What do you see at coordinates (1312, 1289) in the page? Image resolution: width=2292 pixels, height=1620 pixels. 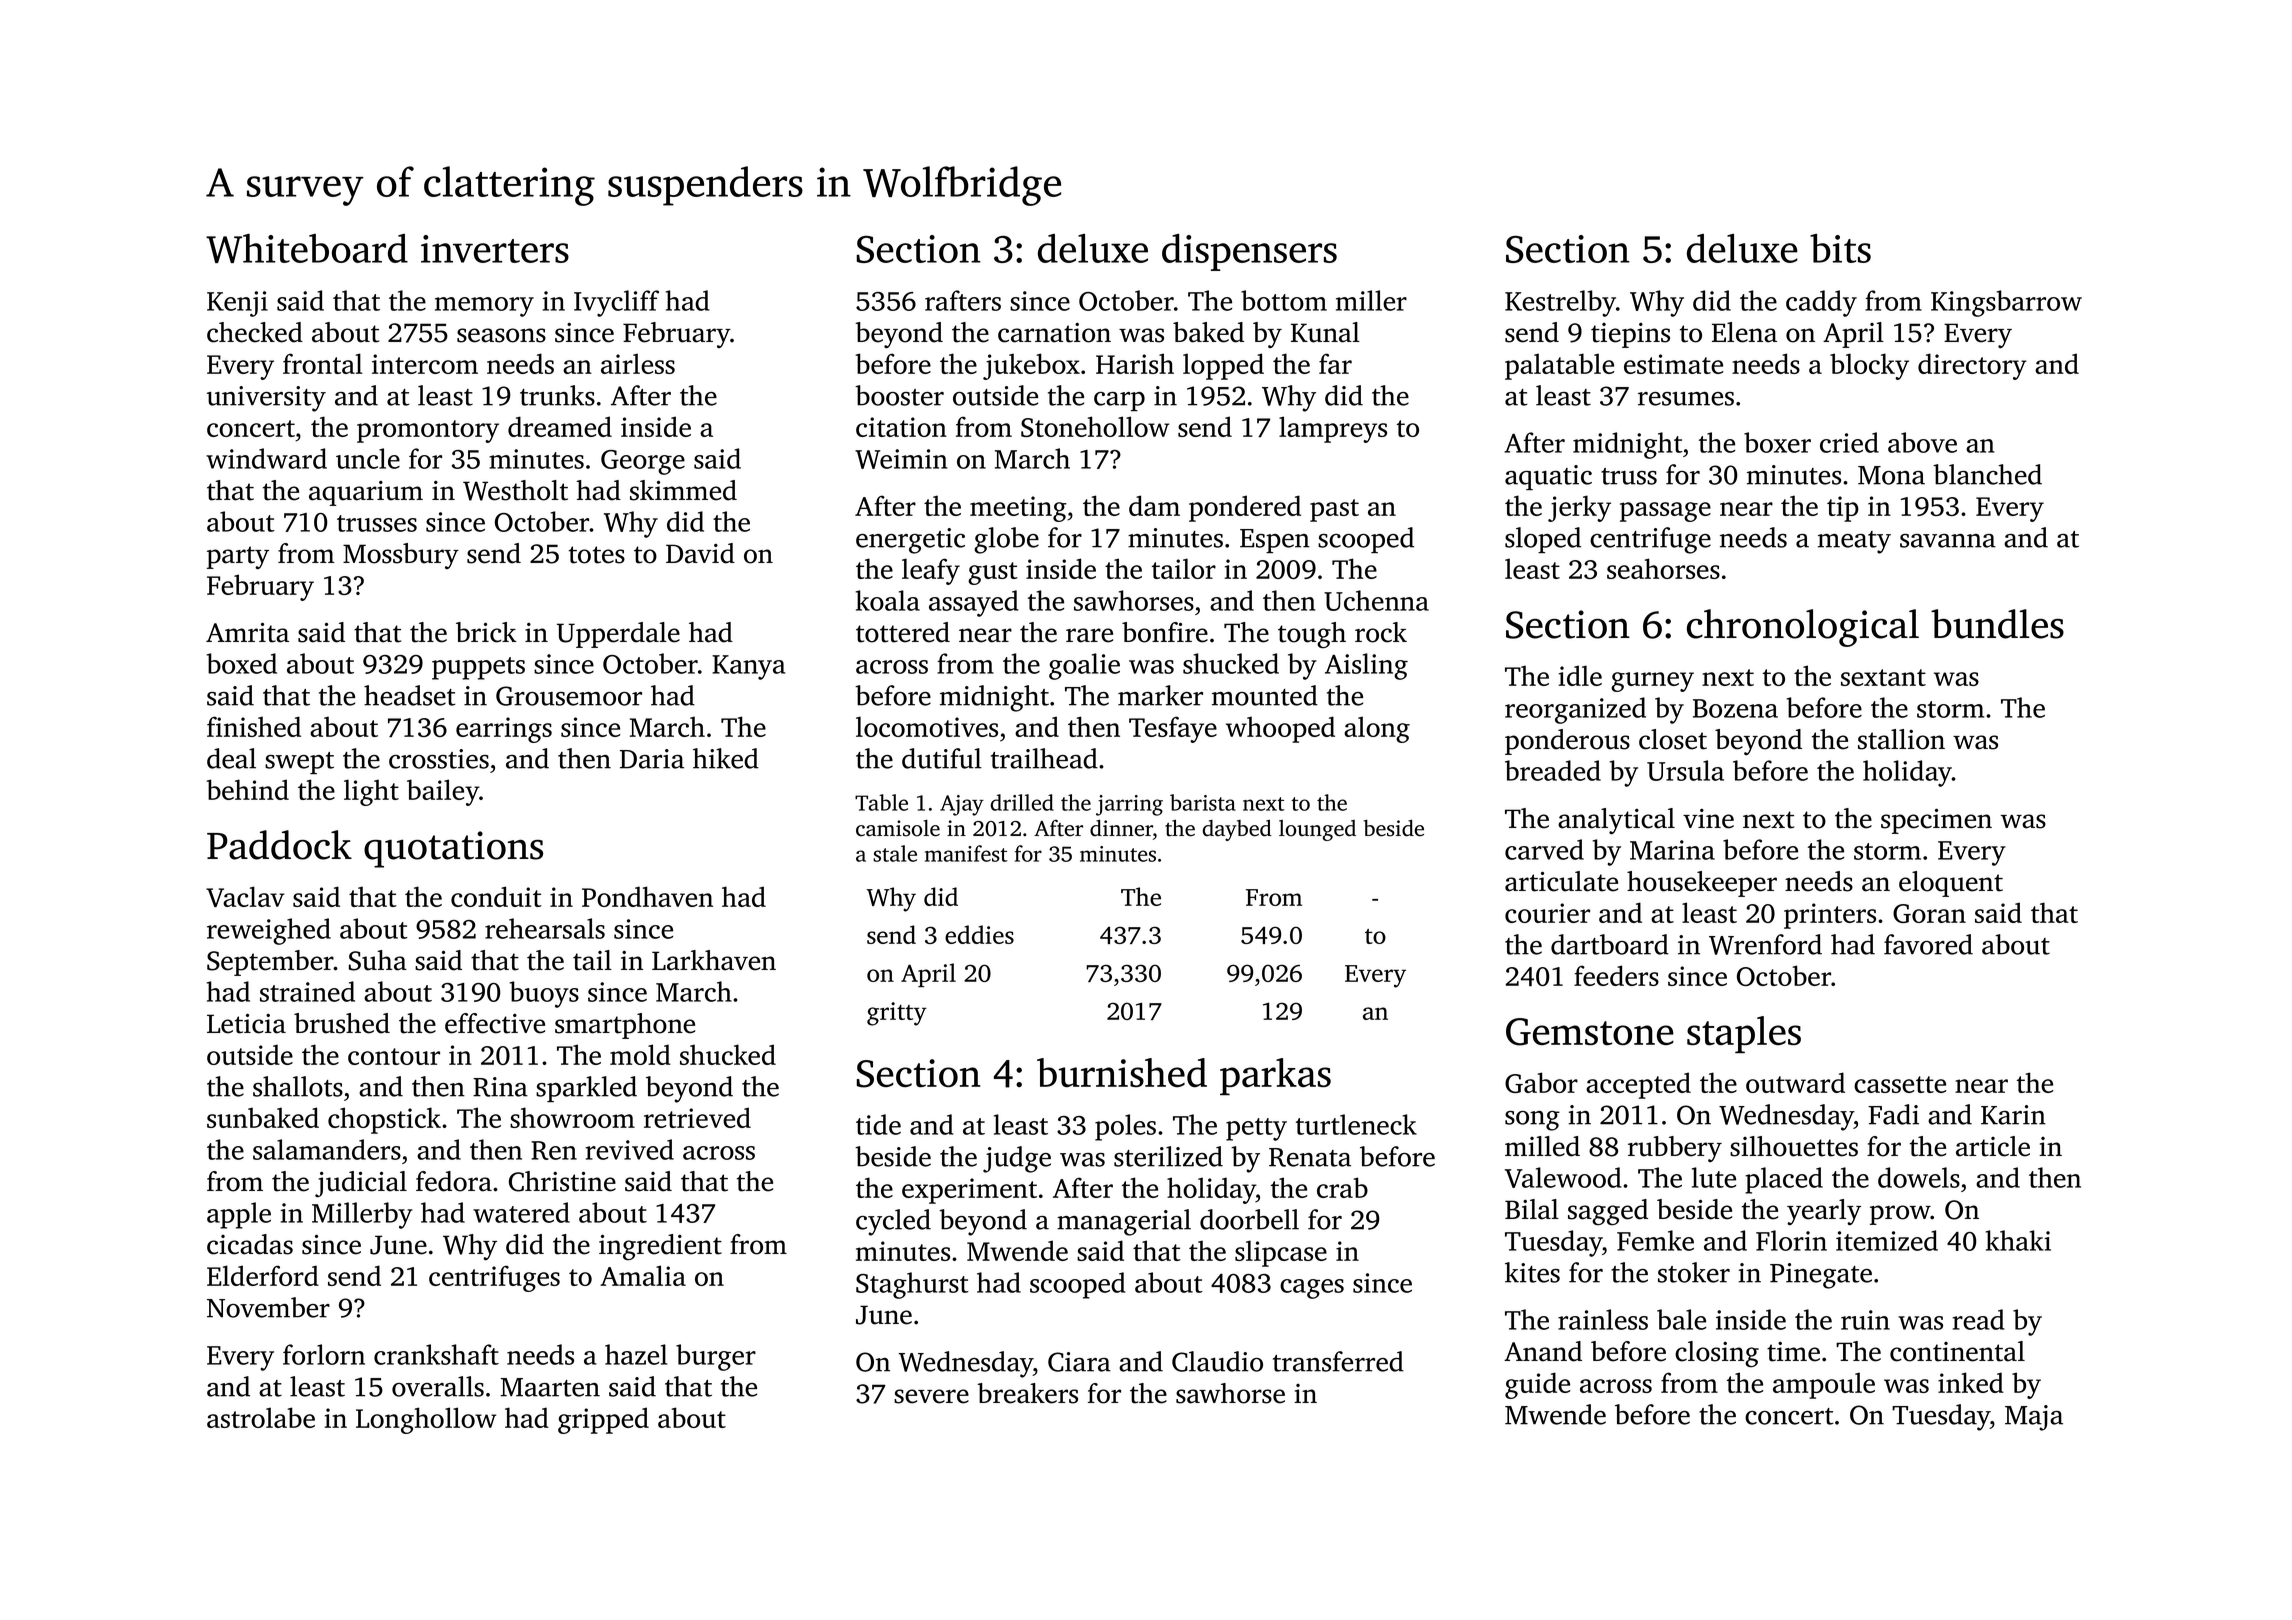 I see `cages` at bounding box center [1312, 1289].
